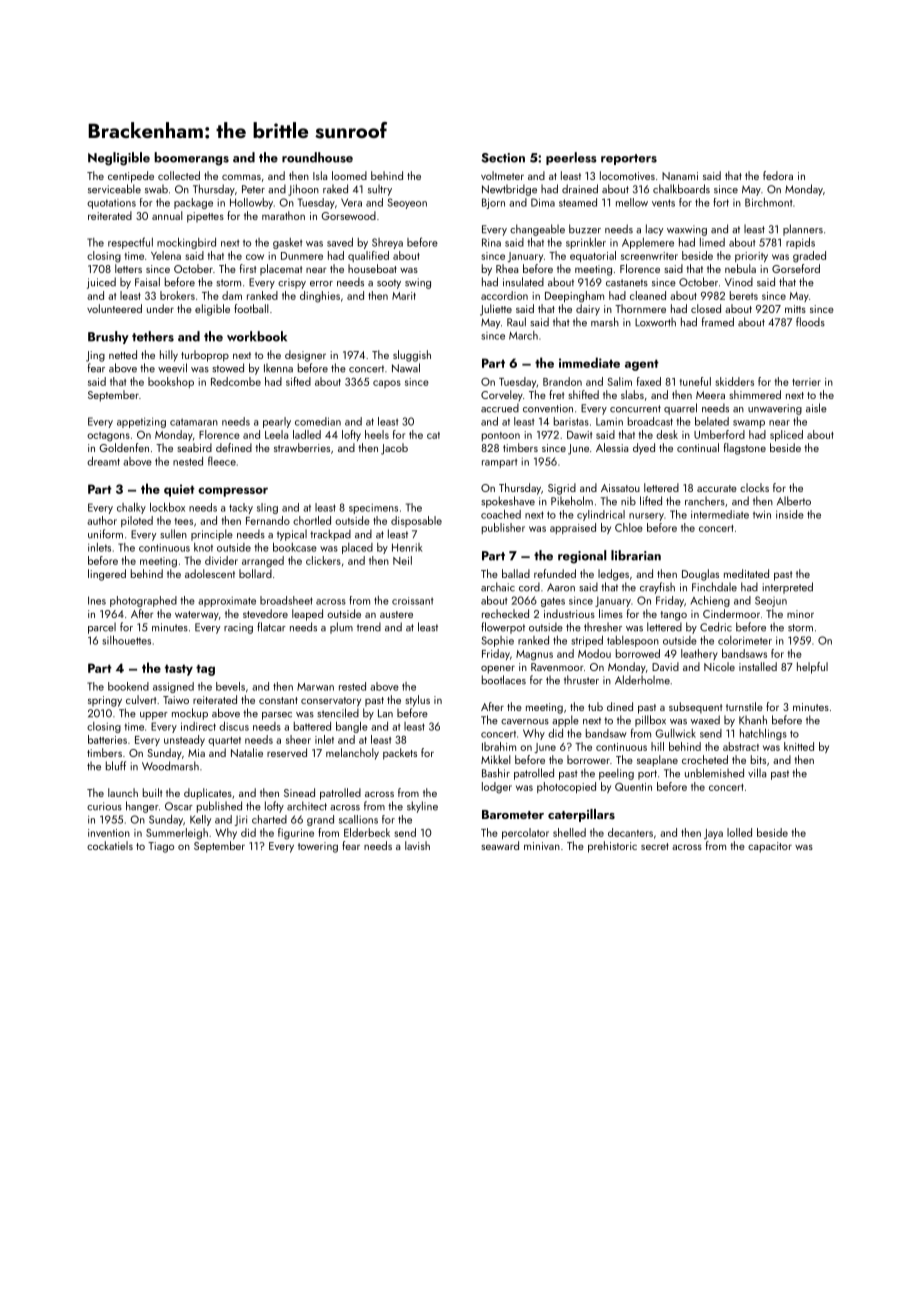 This screenshot has width=924, height=1308. I want to click on voltmeter, so click(502, 175).
